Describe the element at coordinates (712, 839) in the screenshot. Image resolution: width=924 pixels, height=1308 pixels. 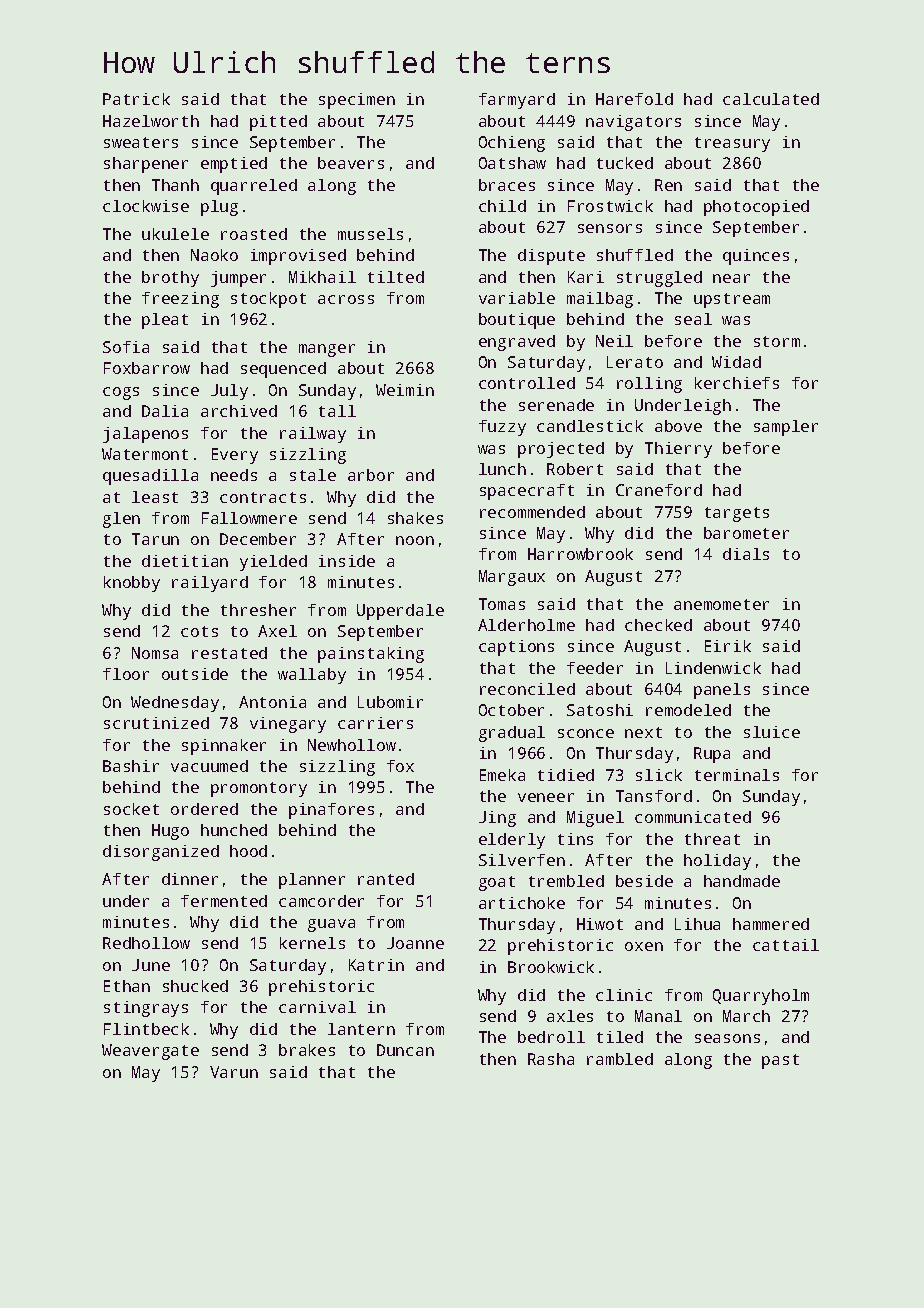
I see `threat` at that location.
